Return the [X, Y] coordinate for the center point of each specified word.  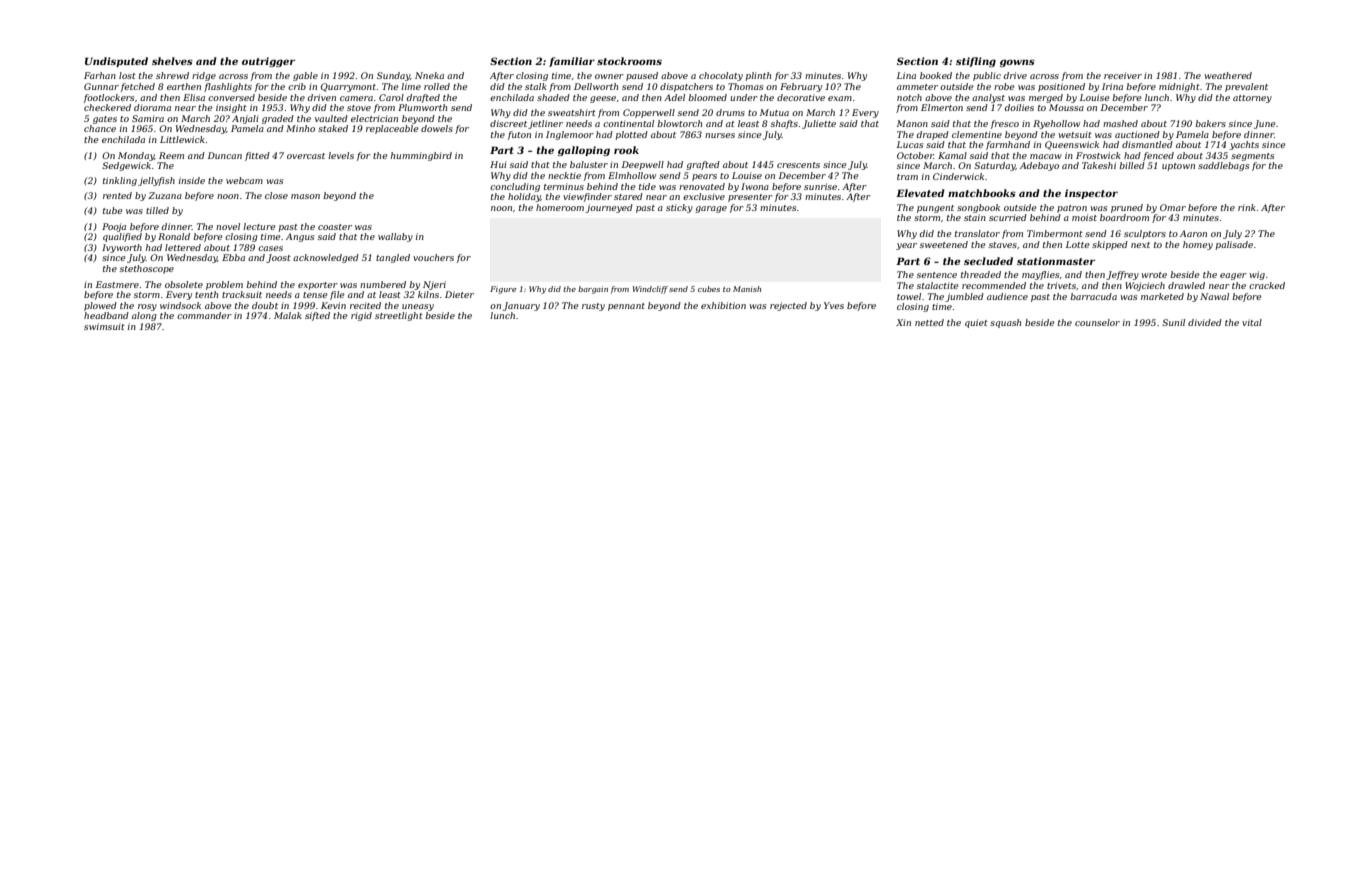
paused [642, 76]
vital [1252, 322]
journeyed [609, 208]
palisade [1234, 245]
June [1265, 124]
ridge [204, 76]
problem [224, 285]
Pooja [114, 227]
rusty [593, 307]
